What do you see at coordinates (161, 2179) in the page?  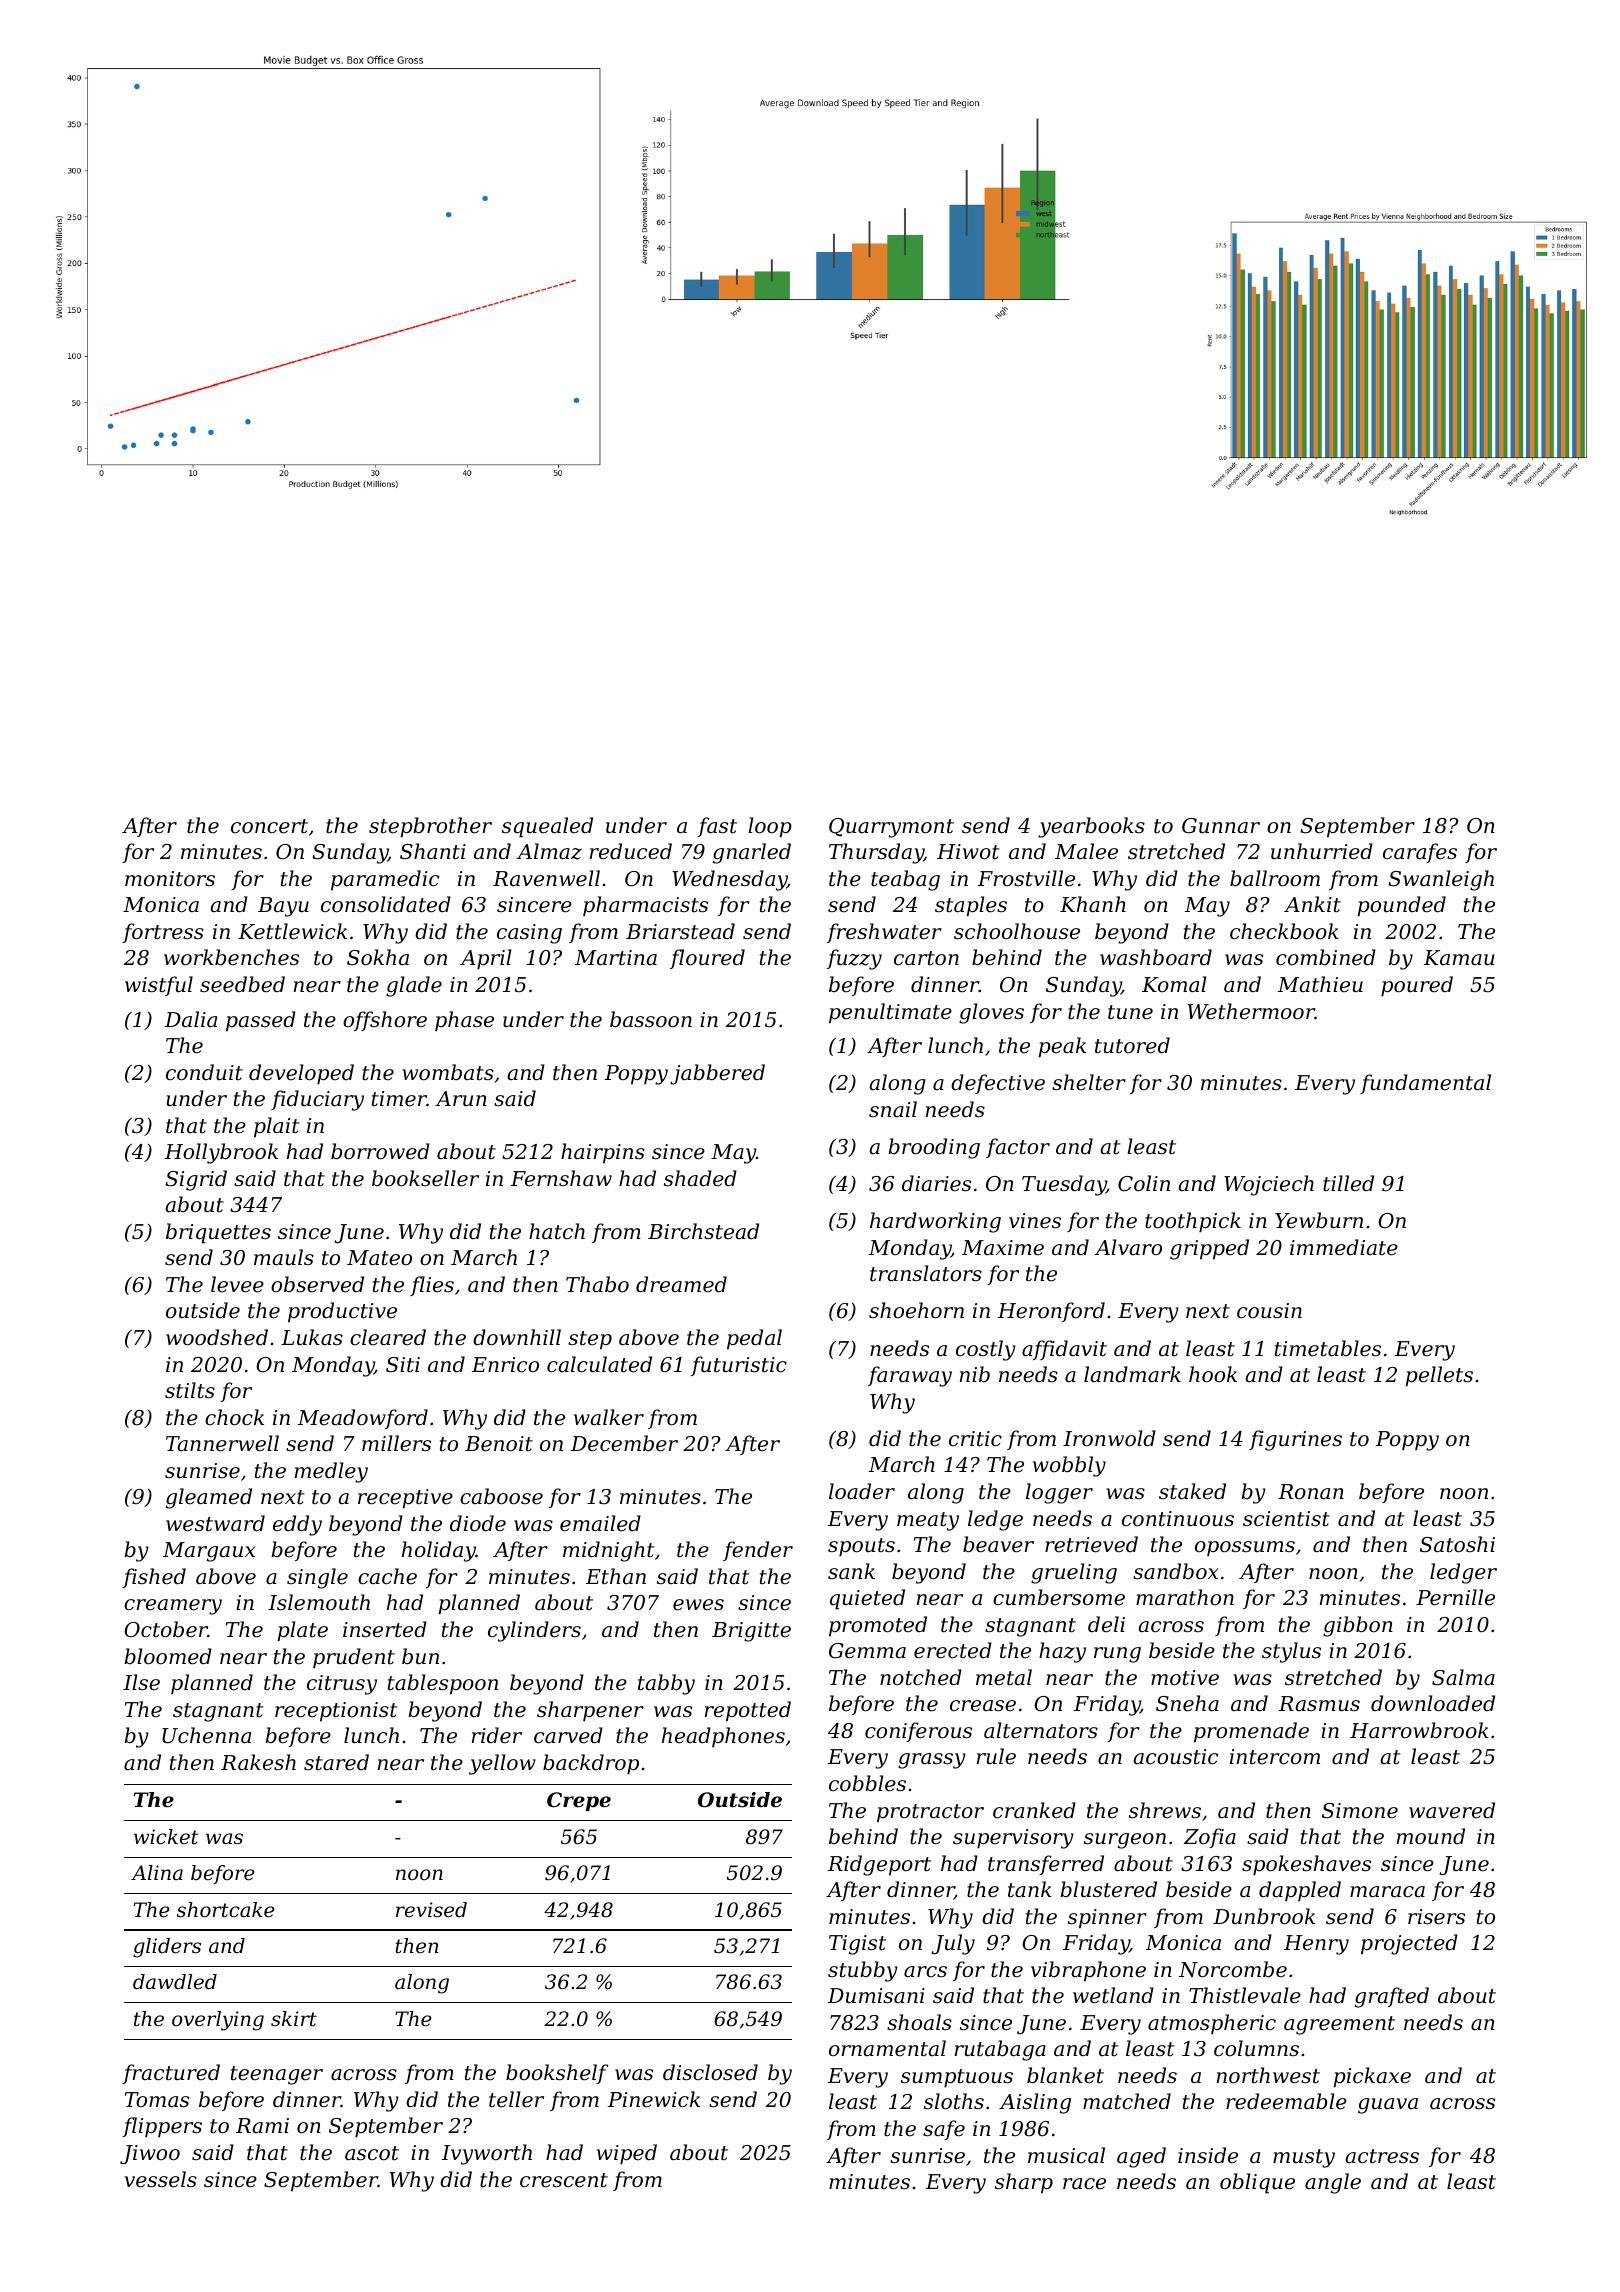 I see `vessels` at bounding box center [161, 2179].
